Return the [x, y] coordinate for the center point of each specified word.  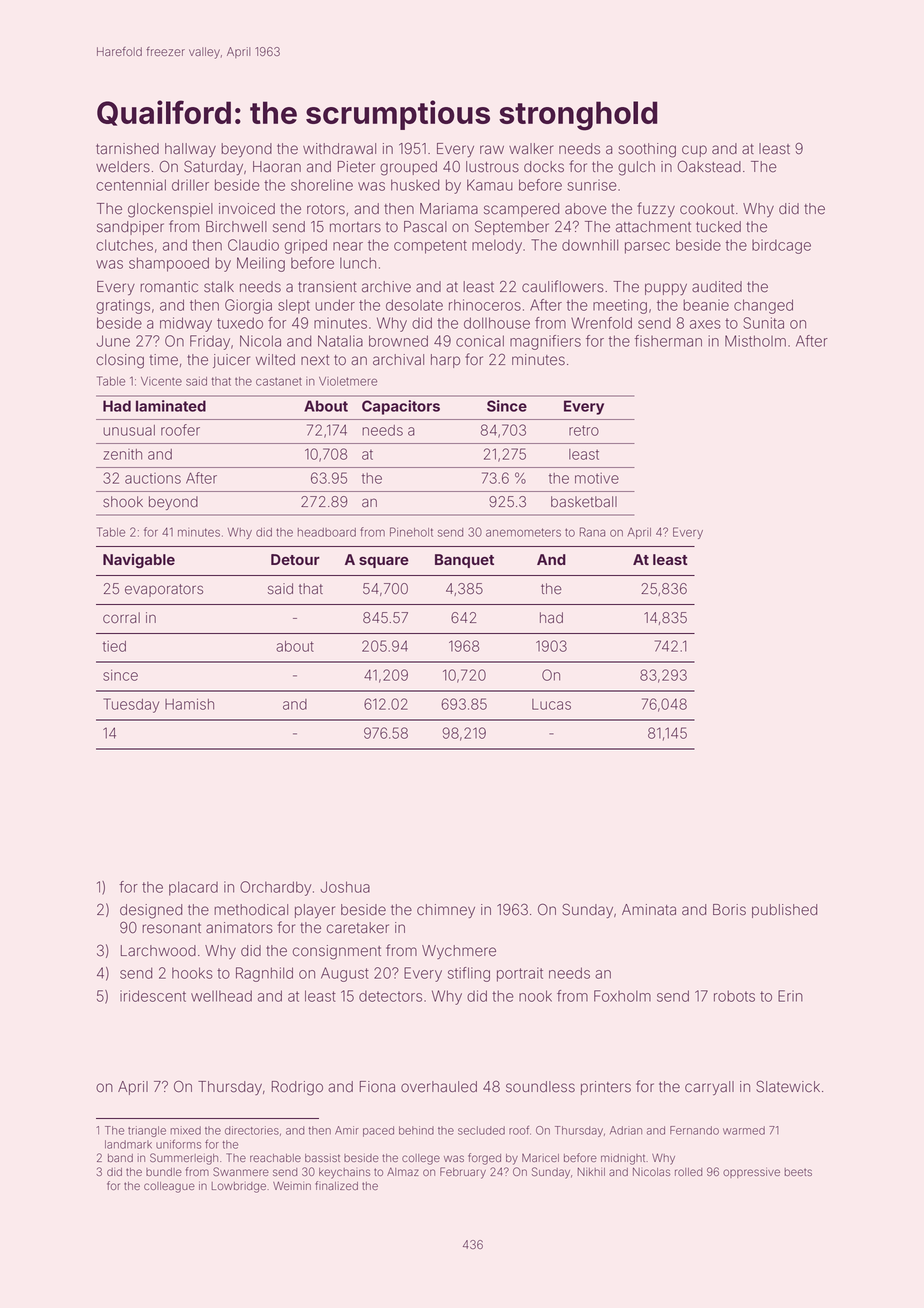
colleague [169, 1187]
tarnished [127, 149]
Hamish [189, 704]
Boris [729, 910]
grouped [408, 168]
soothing [647, 150]
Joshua [345, 887]
